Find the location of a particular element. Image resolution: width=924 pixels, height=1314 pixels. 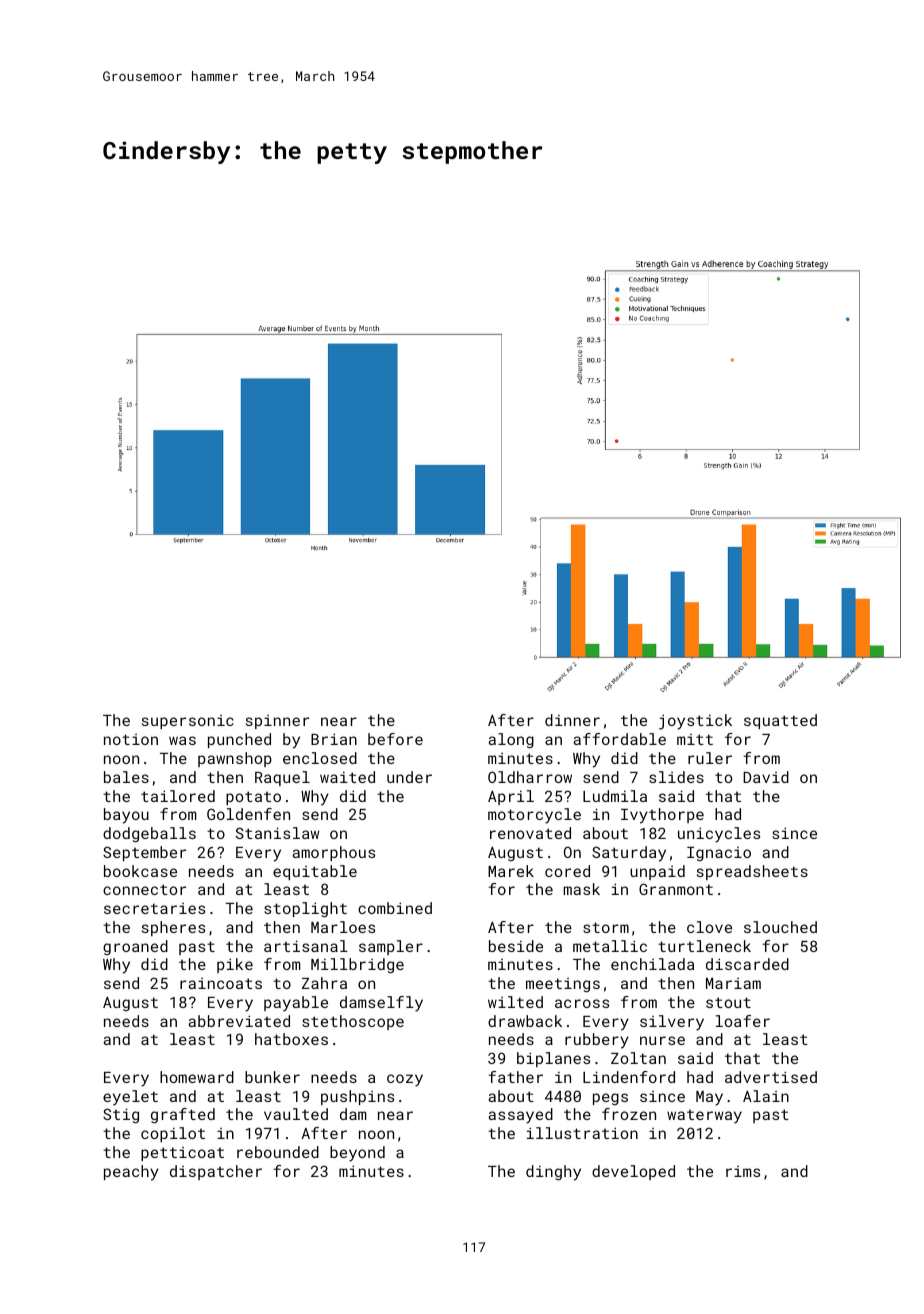

Brian is located at coordinates (334, 739).
